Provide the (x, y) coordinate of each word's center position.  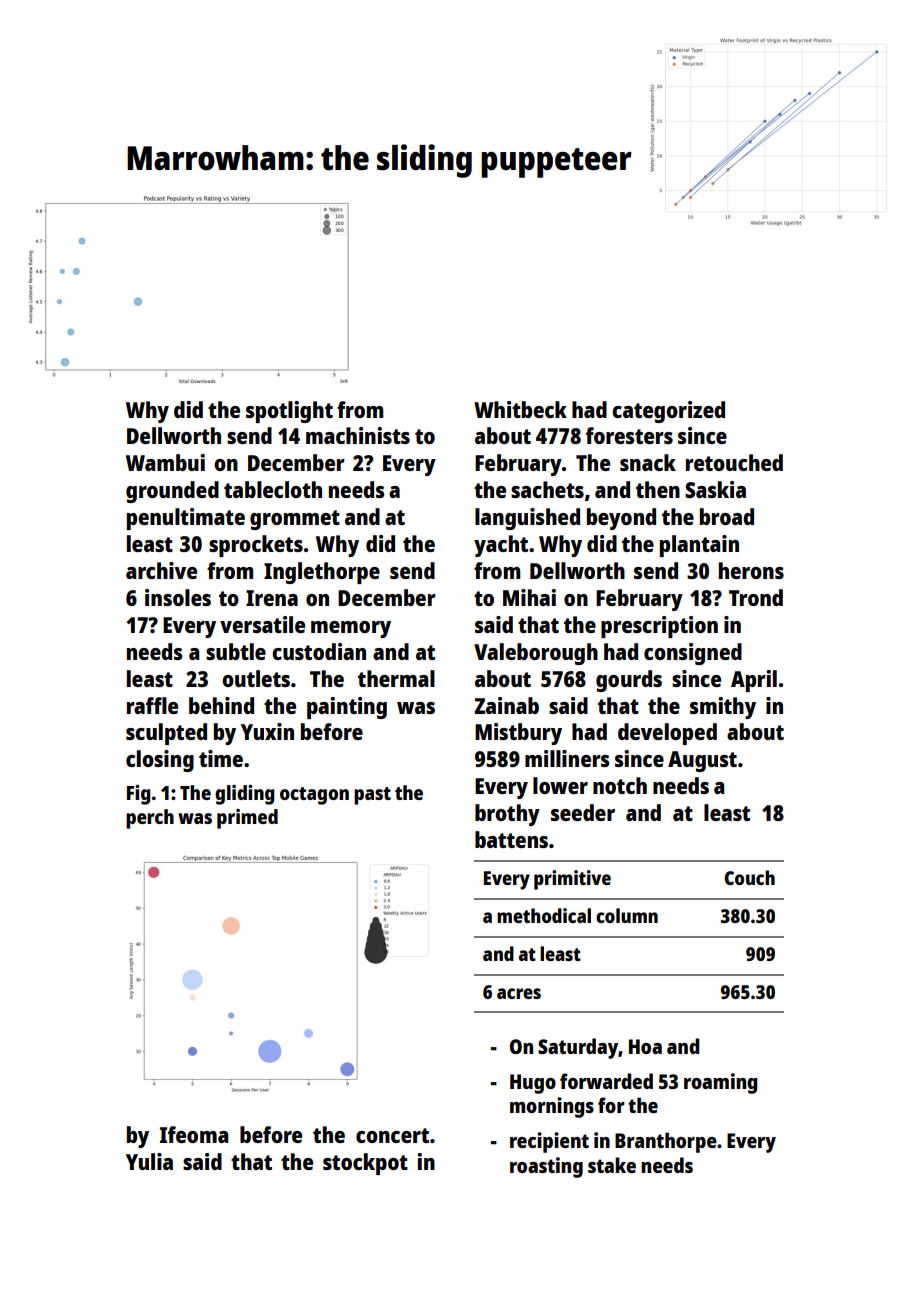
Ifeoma (194, 1134)
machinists (358, 435)
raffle (152, 705)
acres (519, 993)
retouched (734, 462)
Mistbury (518, 734)
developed (667, 734)
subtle (236, 651)
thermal (396, 678)
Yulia (149, 1161)
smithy (723, 708)
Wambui (165, 462)
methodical (544, 915)
